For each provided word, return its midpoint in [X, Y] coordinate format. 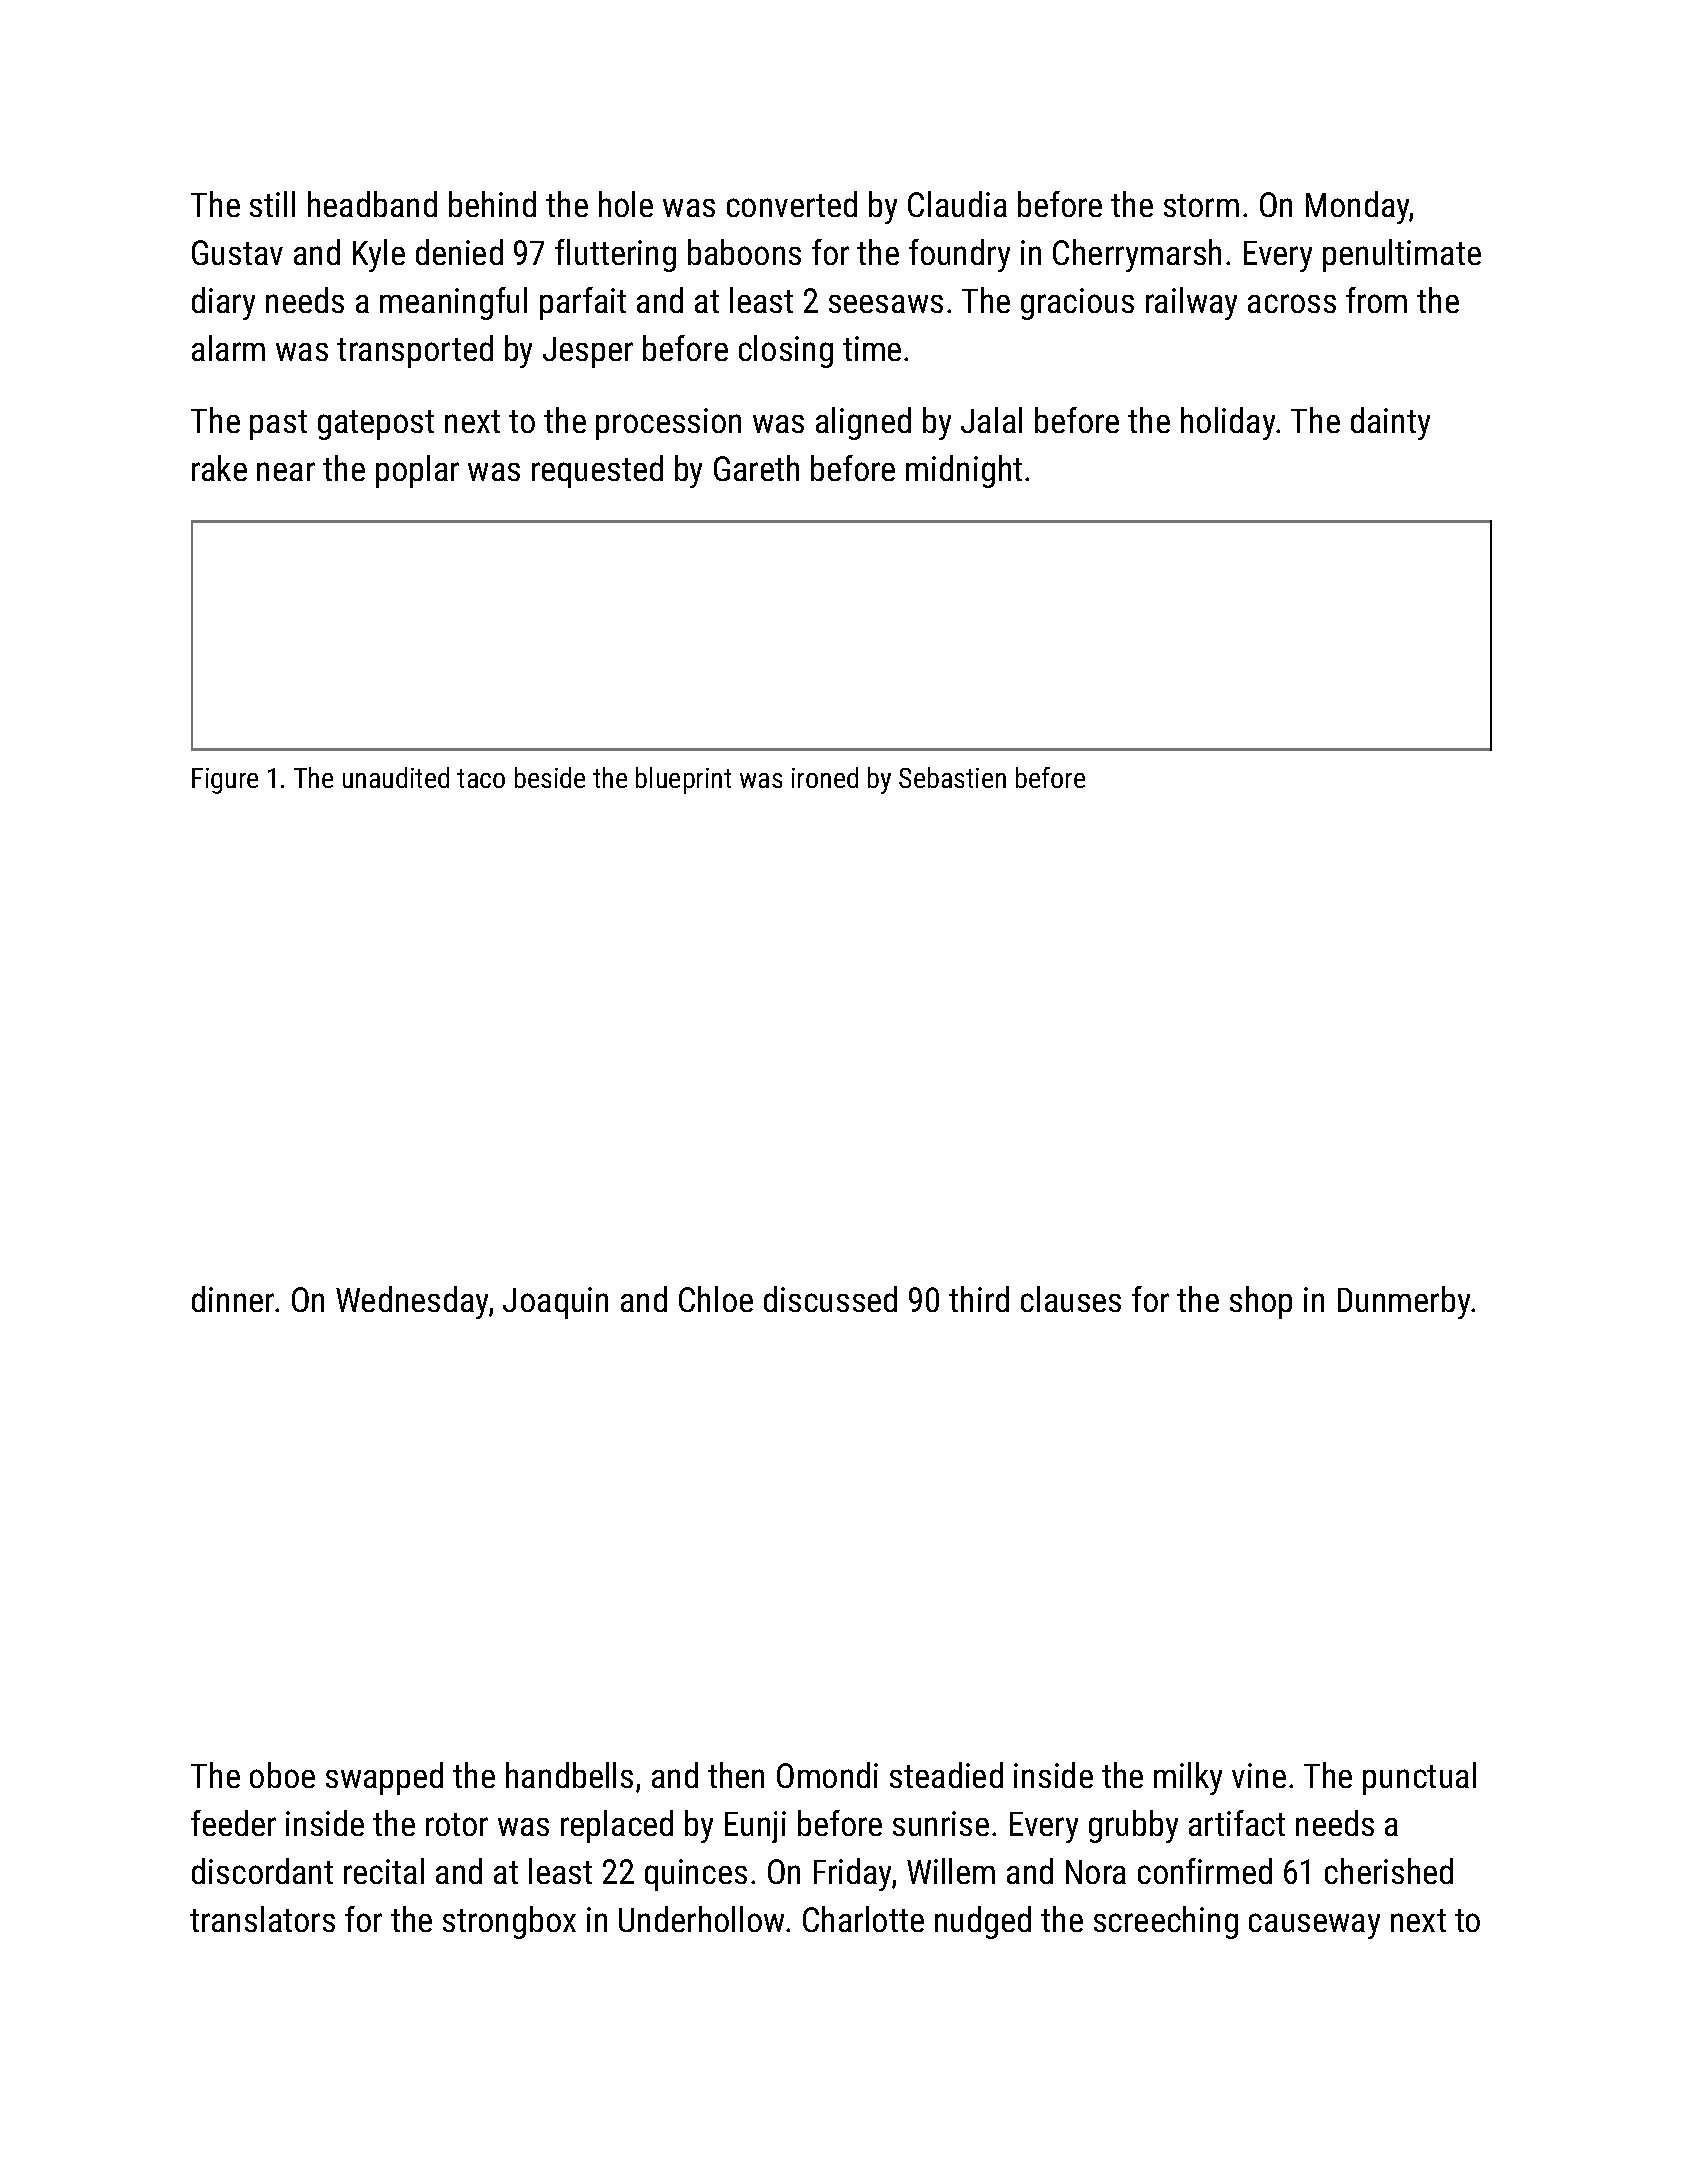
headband [372, 204]
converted [792, 204]
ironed [825, 777]
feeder [233, 1823]
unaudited [396, 777]
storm [1201, 205]
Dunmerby [1404, 1302]
